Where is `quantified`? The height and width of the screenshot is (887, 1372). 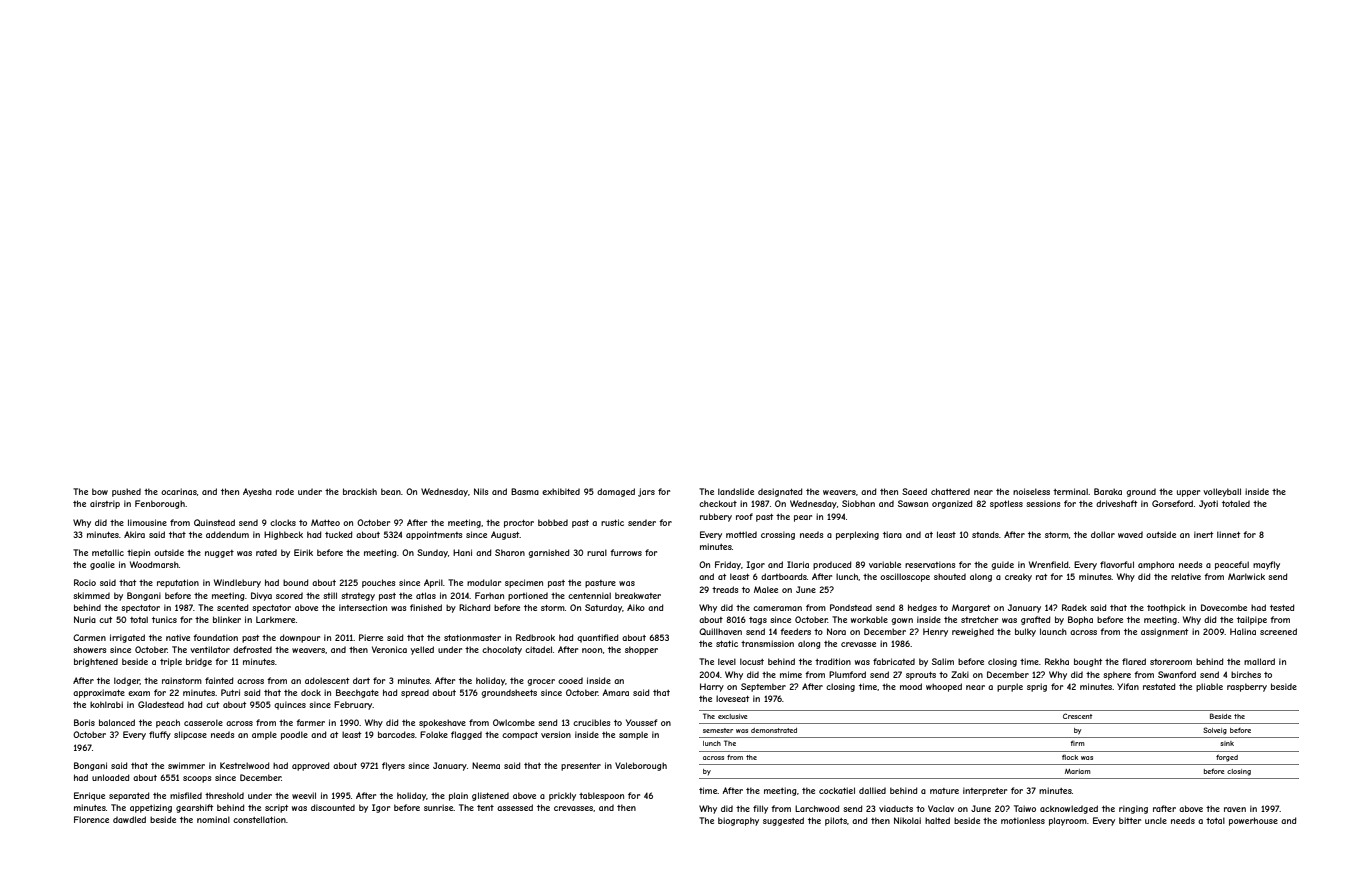
quantified is located at coordinates (598, 638).
